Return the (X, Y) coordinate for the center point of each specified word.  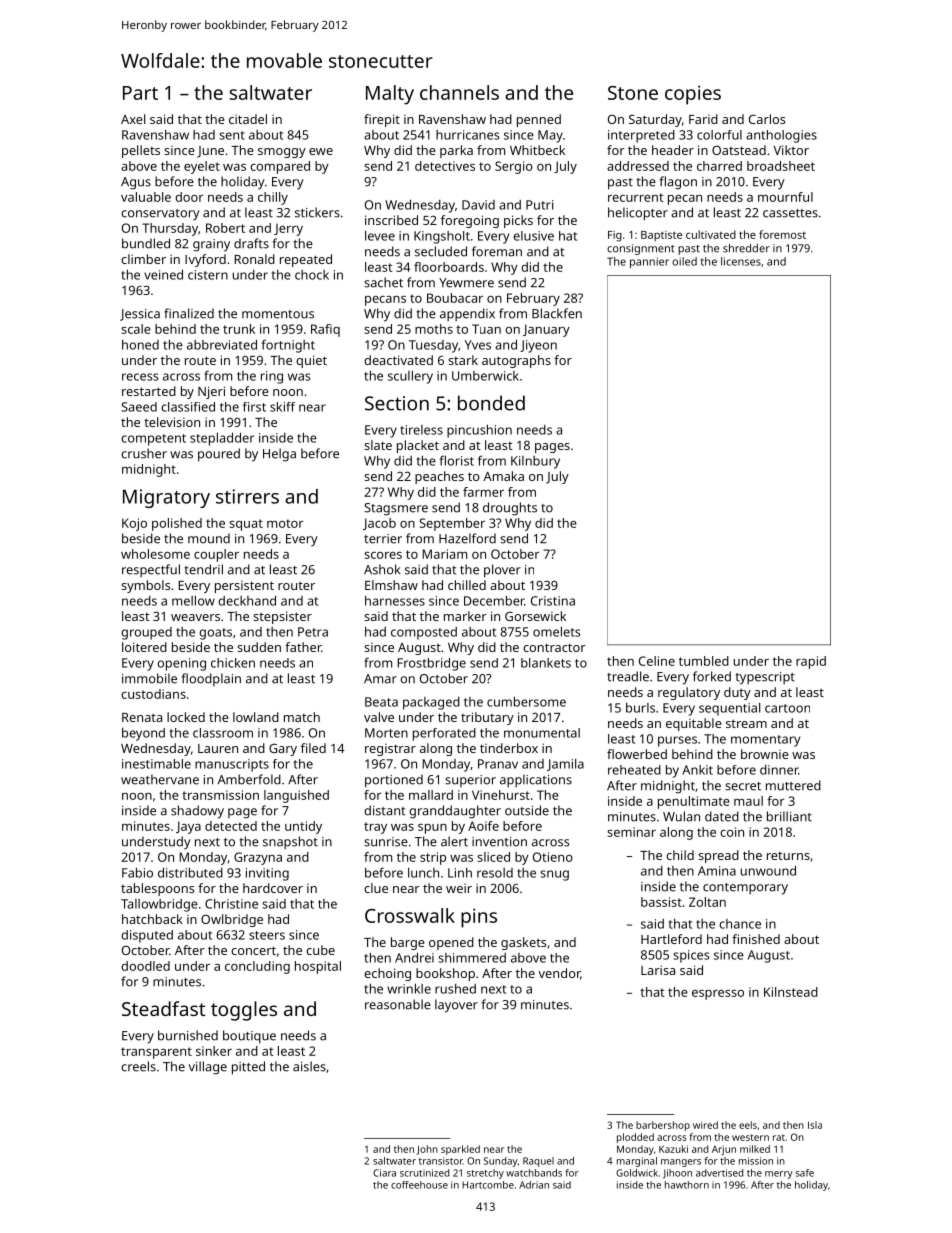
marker (465, 616)
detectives (445, 166)
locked (186, 717)
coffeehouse (419, 1185)
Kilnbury (535, 462)
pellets (141, 151)
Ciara (384, 1173)
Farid (703, 119)
